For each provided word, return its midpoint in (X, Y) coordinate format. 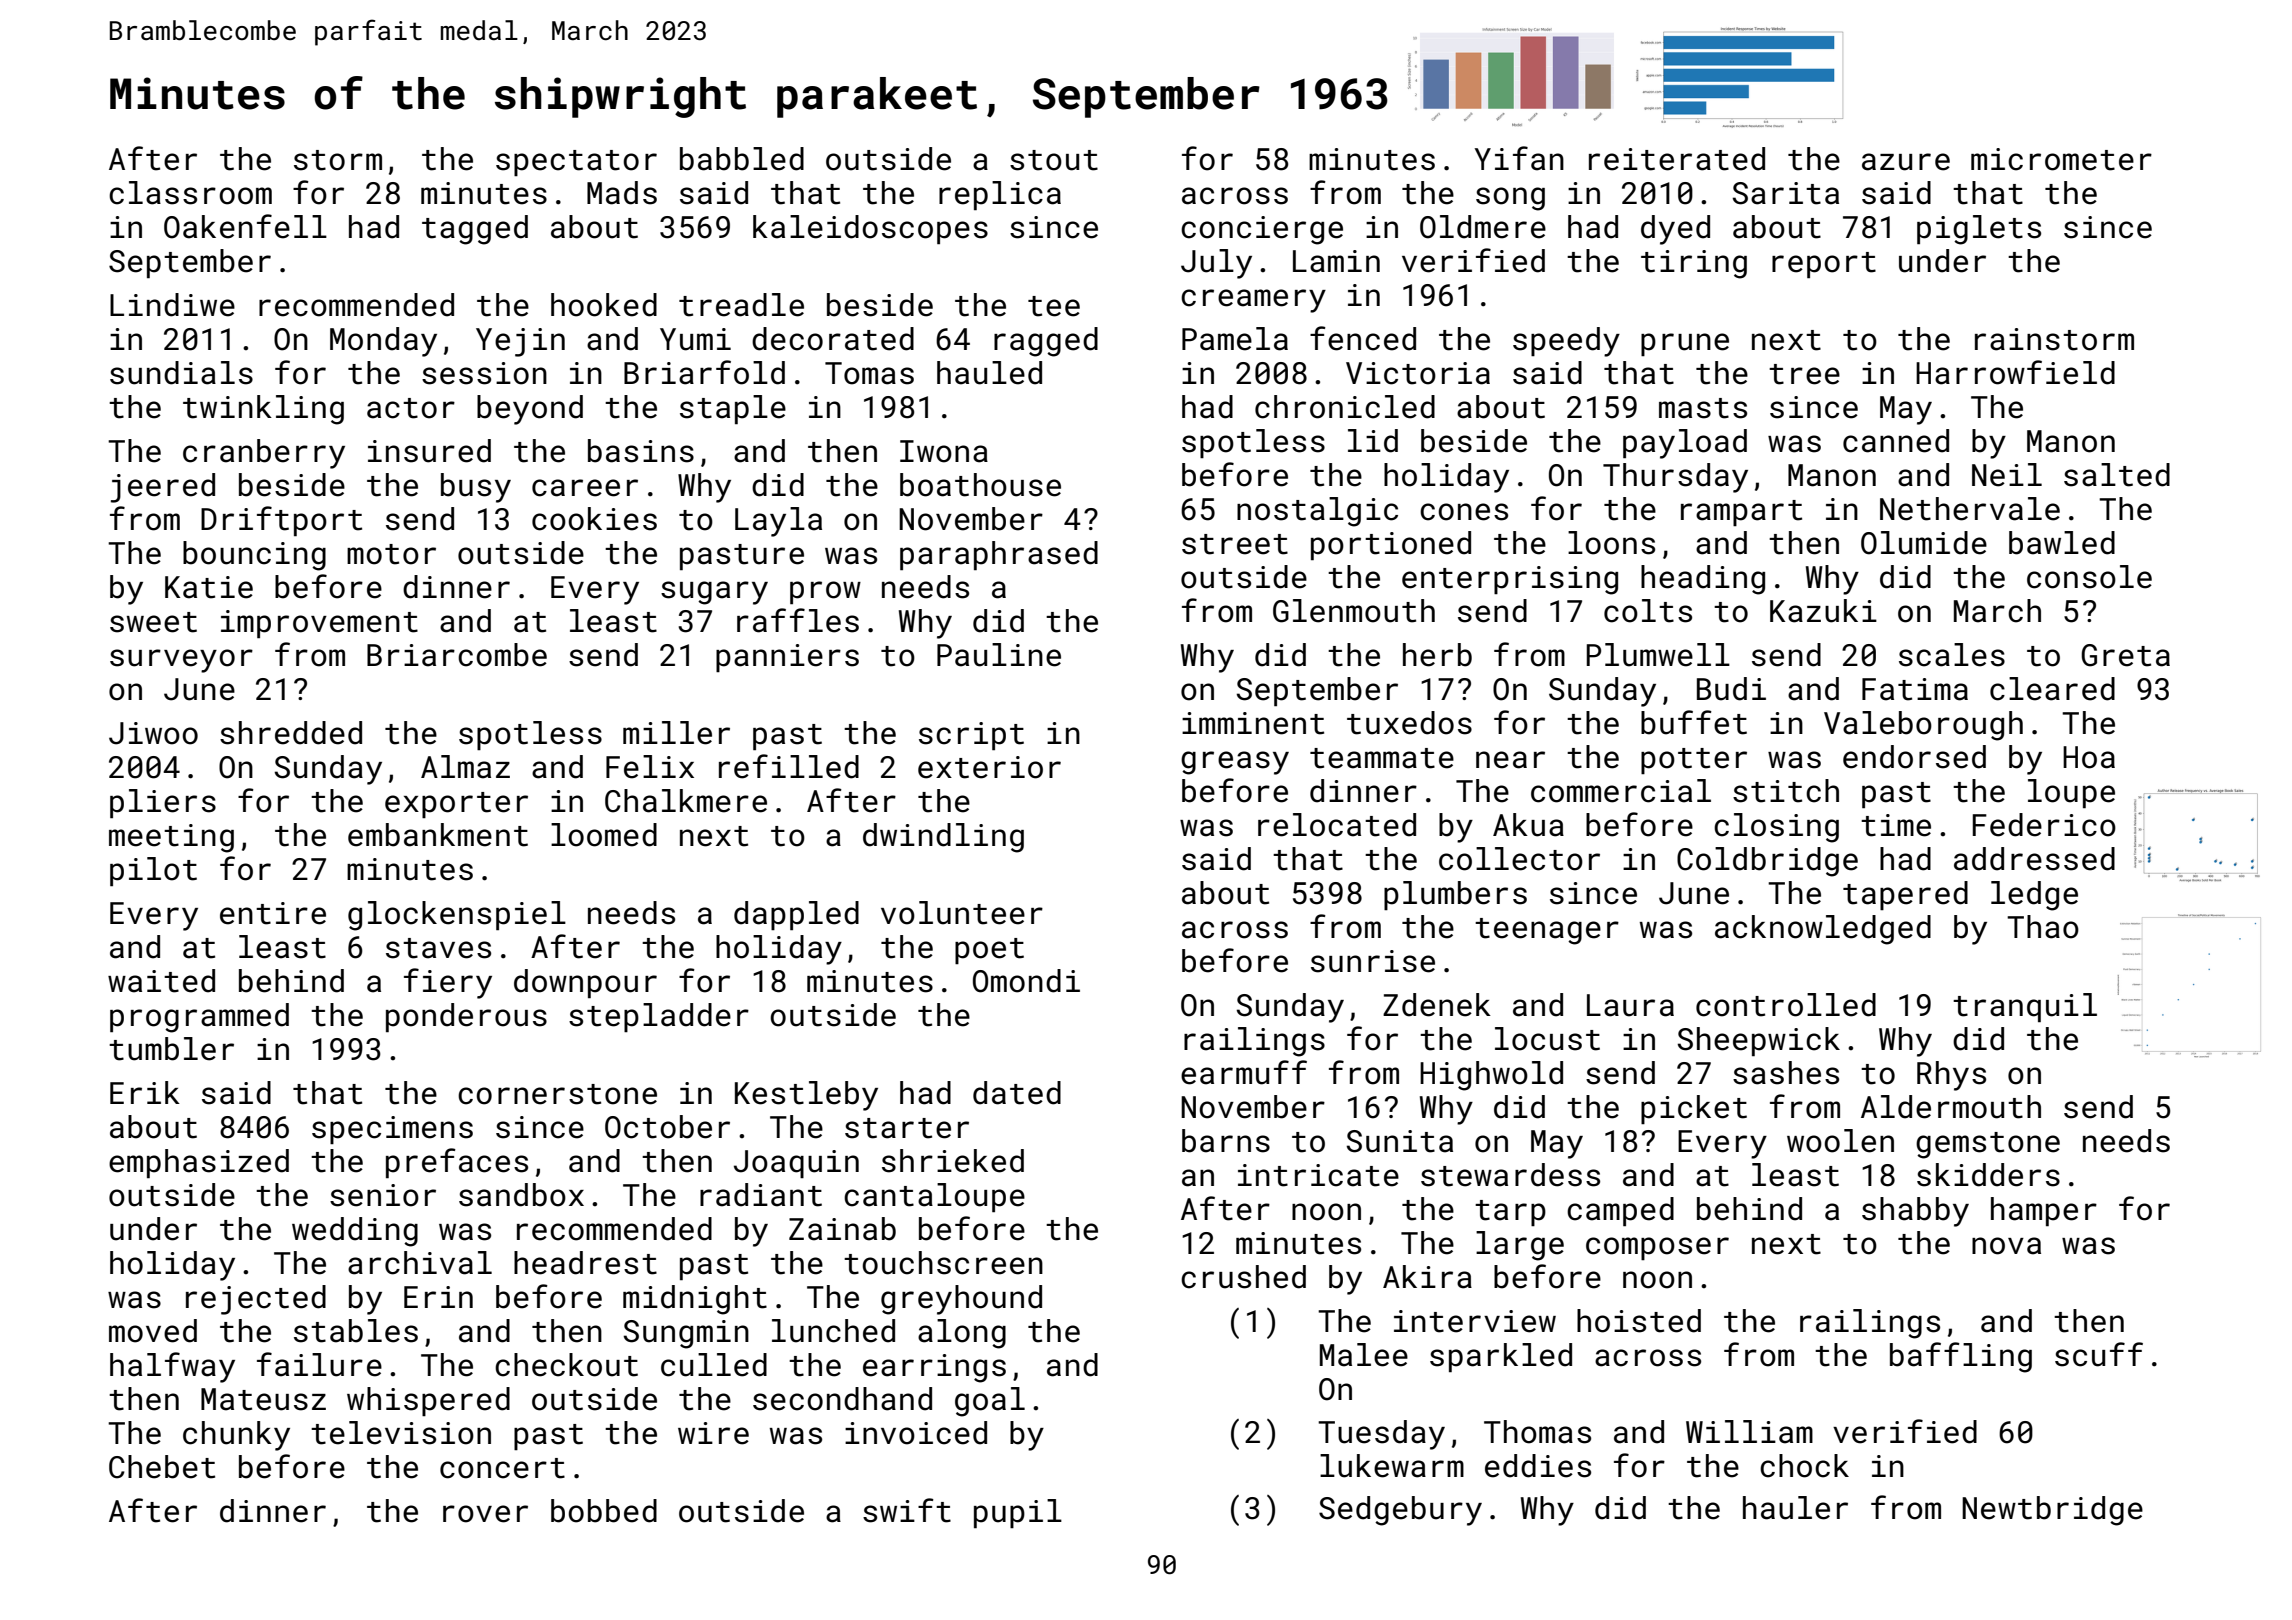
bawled (2062, 543)
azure (1906, 162)
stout (1054, 160)
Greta (2125, 655)
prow (825, 592)
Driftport (281, 521)
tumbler (171, 1049)
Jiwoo (153, 733)
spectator (576, 163)
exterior (989, 767)
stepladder (659, 1017)
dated (1017, 1093)
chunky (236, 1436)
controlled (1786, 1005)
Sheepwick (1758, 1041)
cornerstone (557, 1094)
